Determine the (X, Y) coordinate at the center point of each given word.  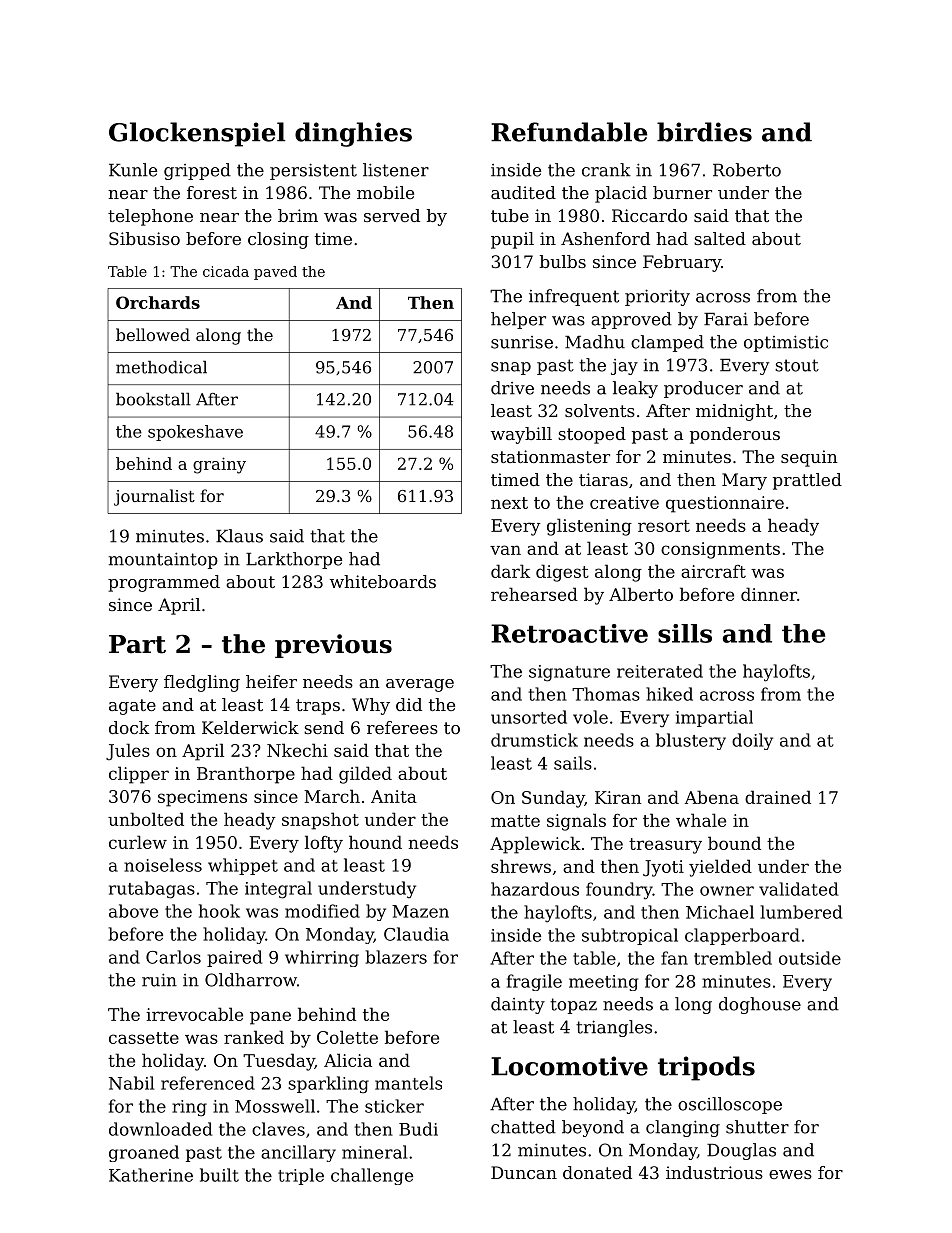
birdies (704, 132)
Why (371, 706)
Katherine (151, 1175)
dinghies (353, 134)
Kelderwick (250, 727)
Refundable (569, 132)
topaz (573, 1006)
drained (778, 797)
